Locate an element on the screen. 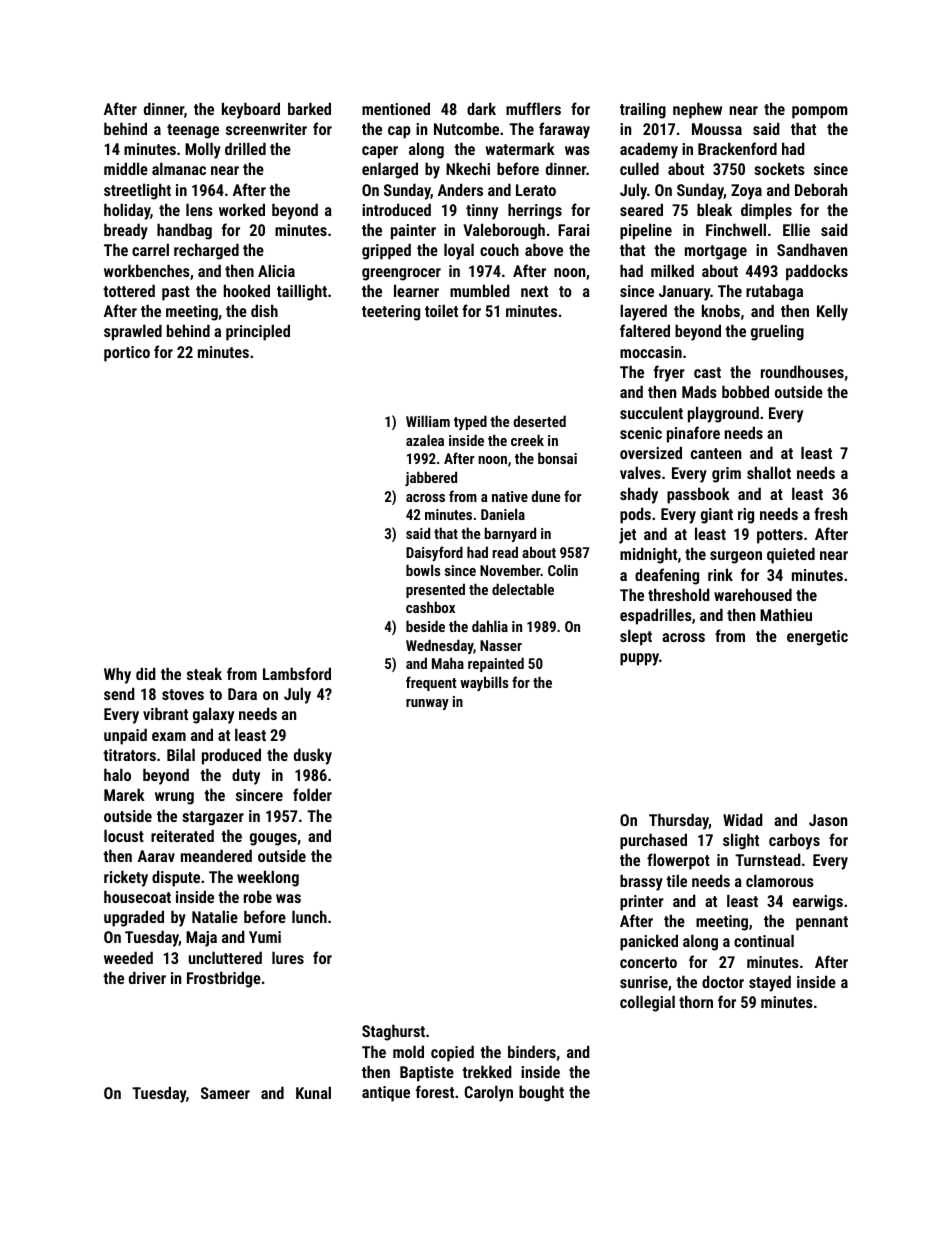 The image size is (952, 1233). Aarav is located at coordinates (156, 856).
